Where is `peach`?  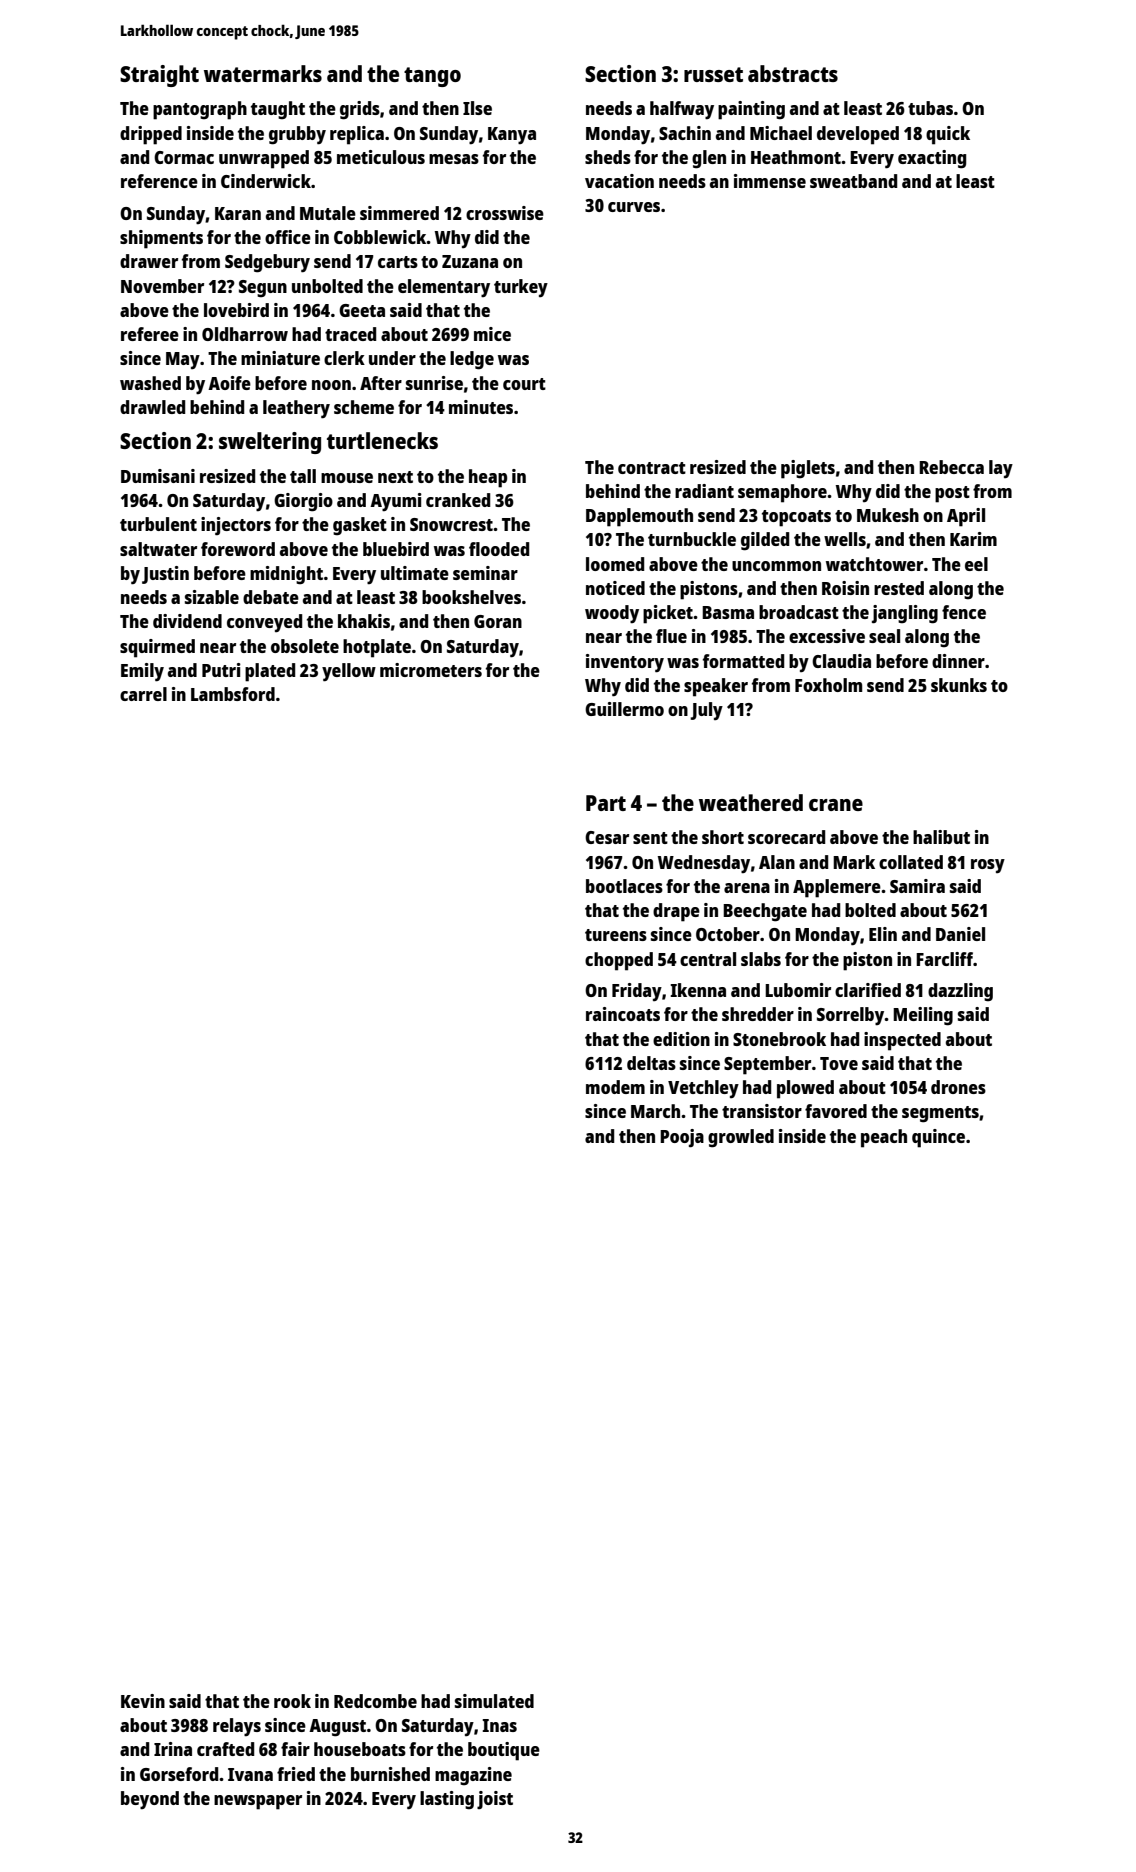
peach is located at coordinates (884, 1138).
